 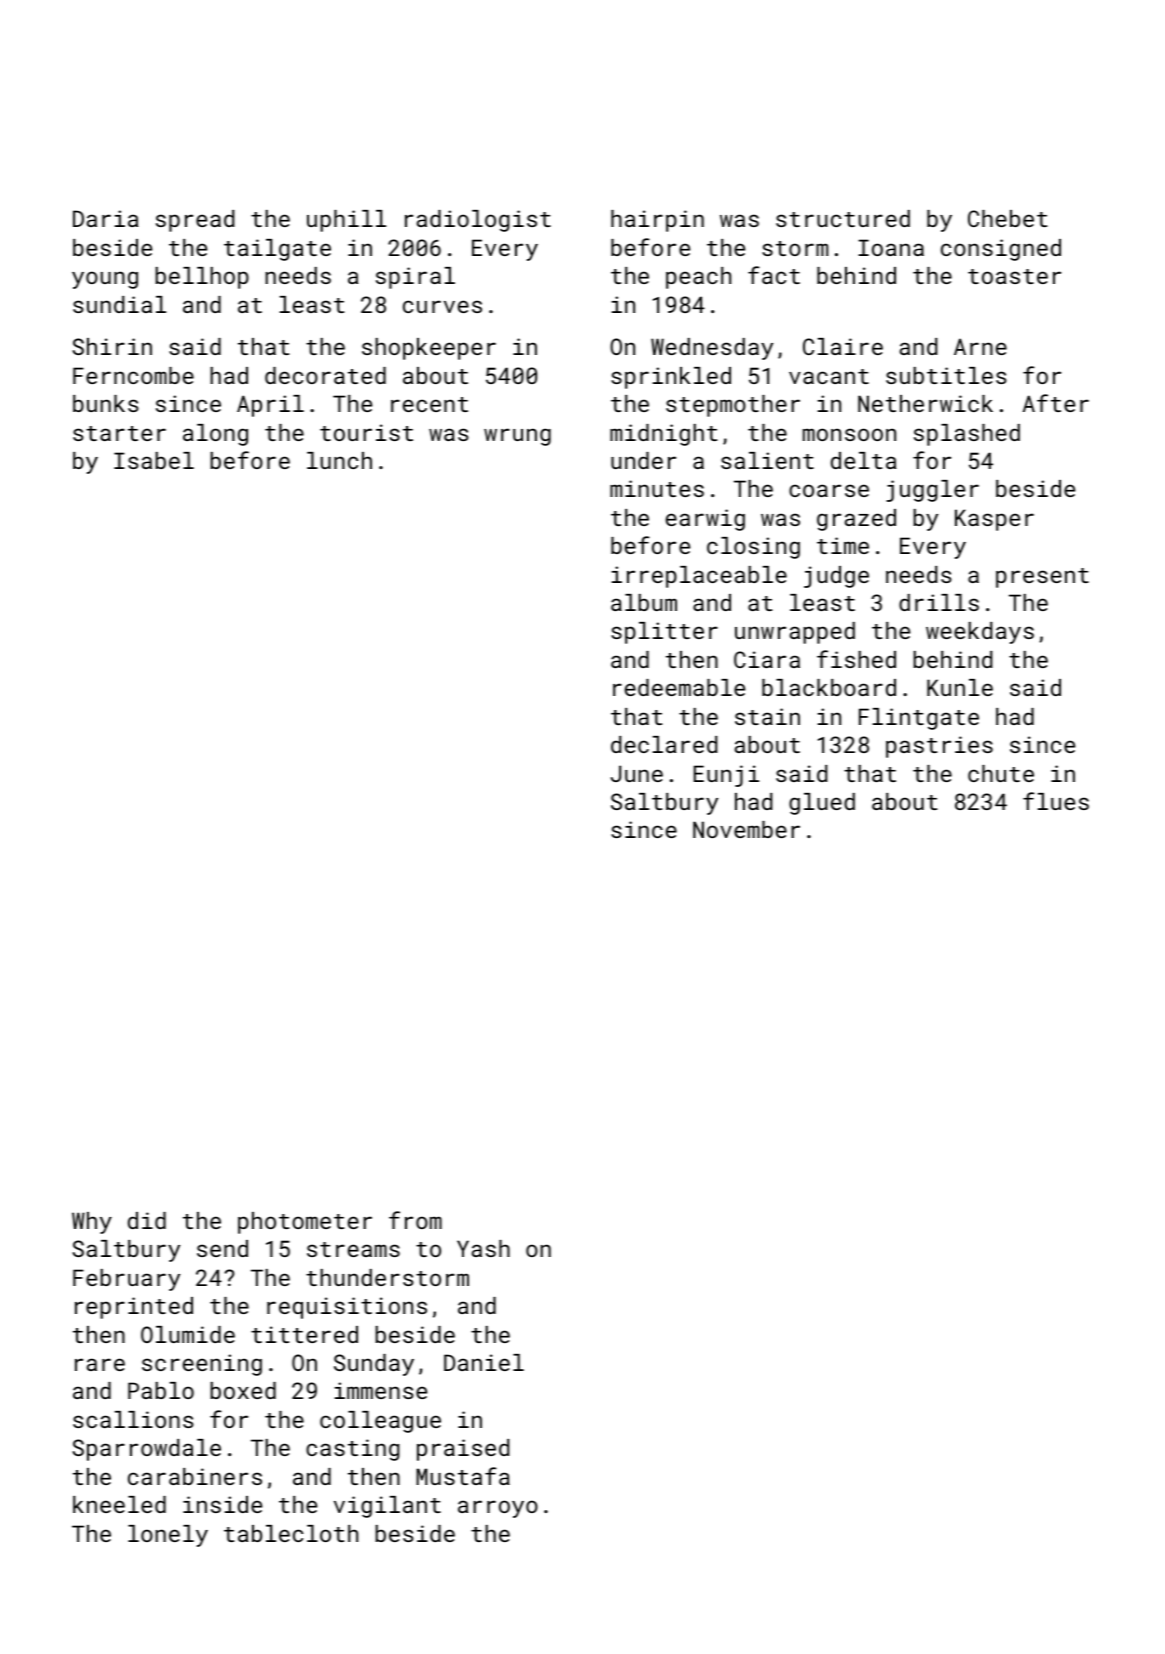 What do you see at coordinates (843, 218) in the page?
I see `structured` at bounding box center [843, 218].
